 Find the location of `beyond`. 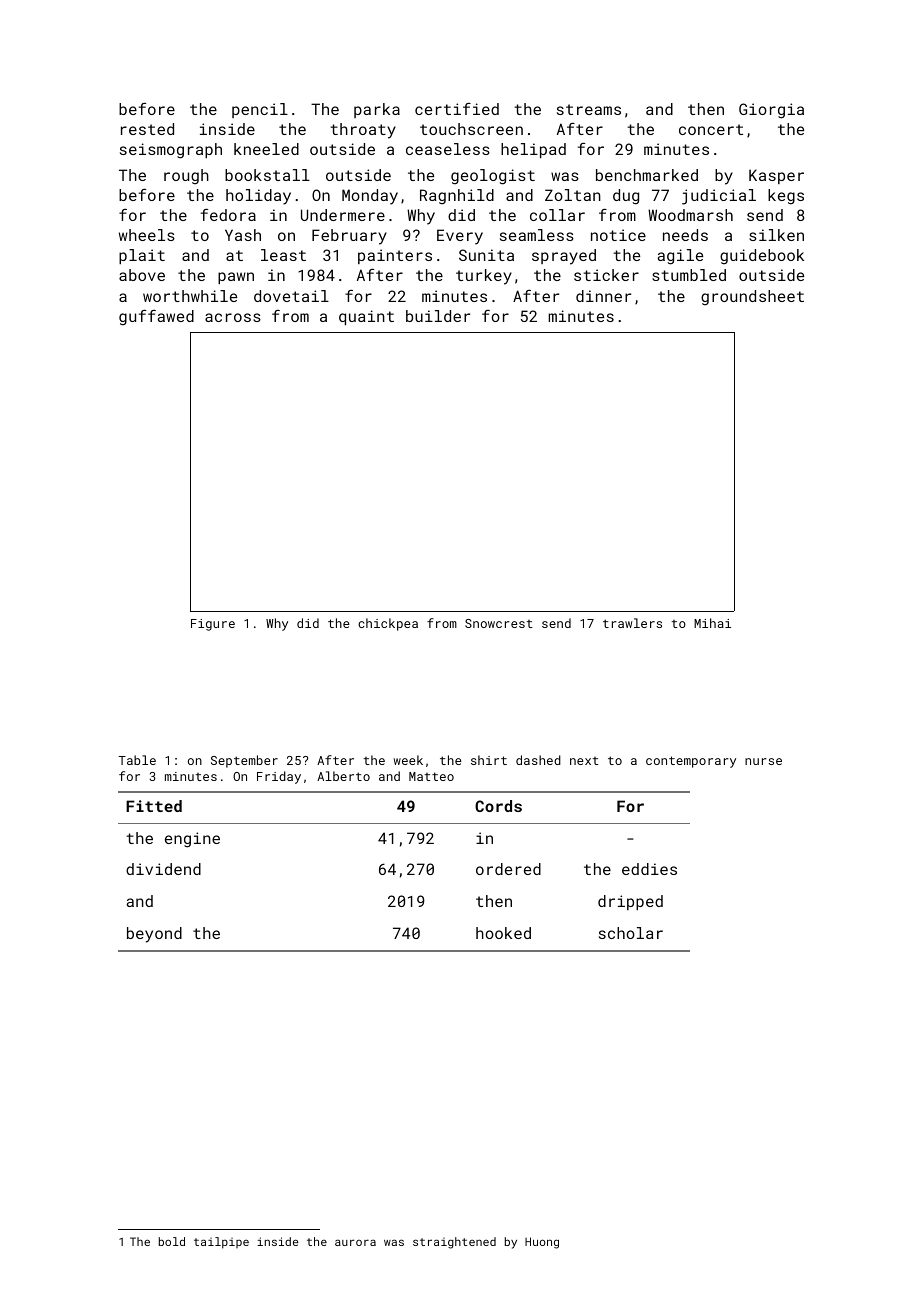

beyond is located at coordinates (154, 935).
